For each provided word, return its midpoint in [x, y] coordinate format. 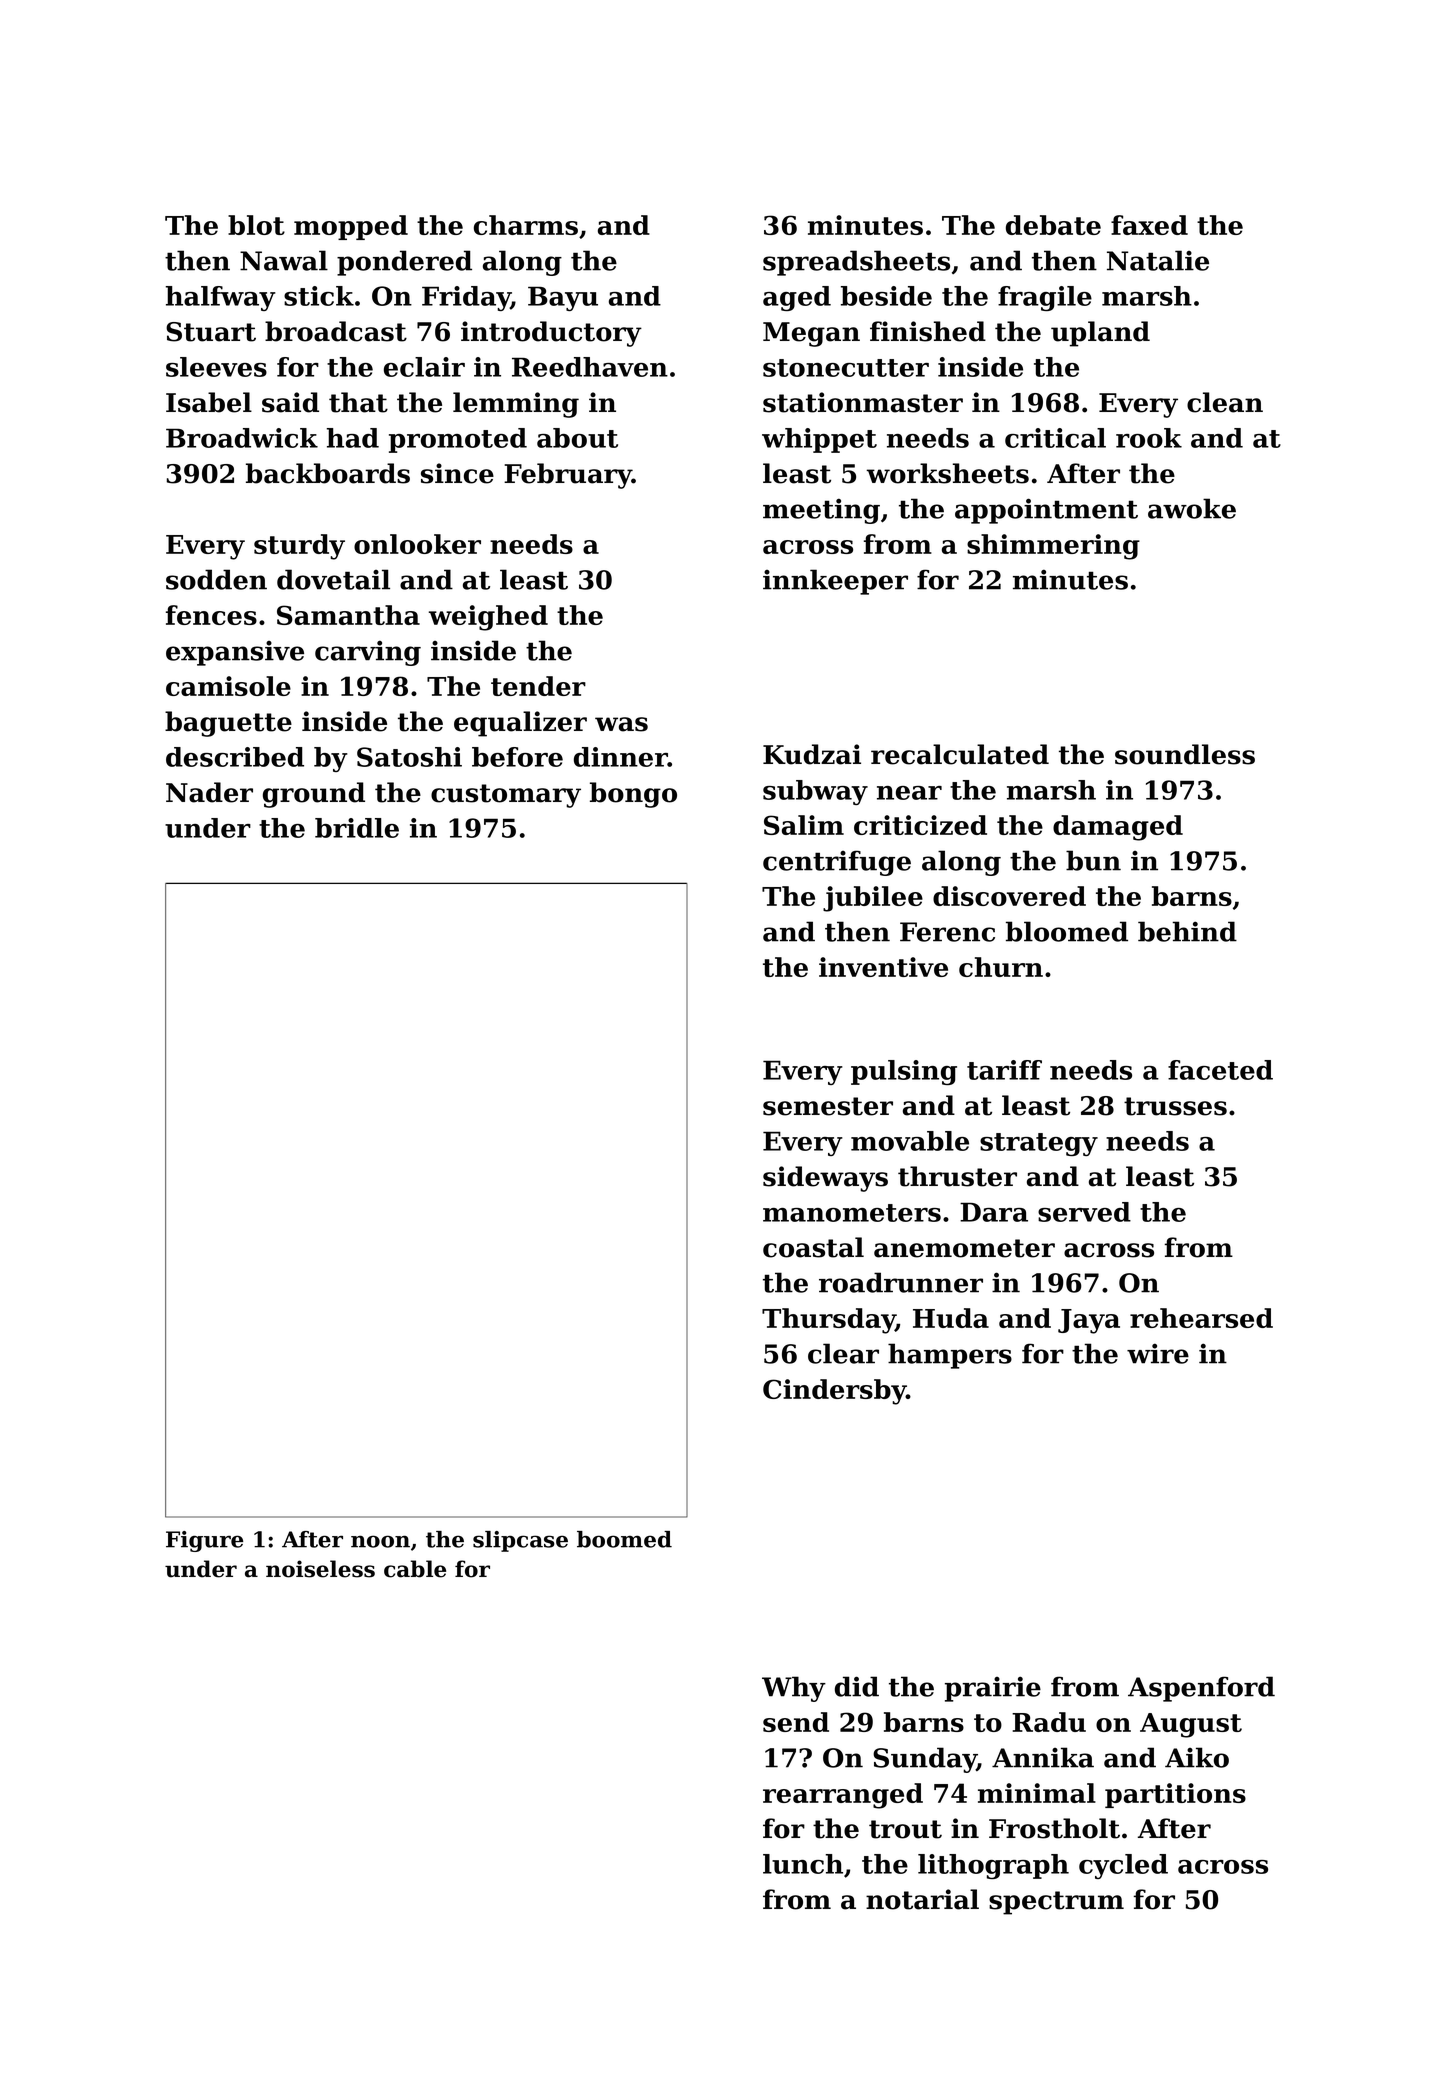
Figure [204, 1541]
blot [256, 225]
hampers [950, 1356]
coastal [813, 1247]
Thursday [829, 1321]
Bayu [563, 299]
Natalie [1158, 260]
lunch [803, 1864]
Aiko [1197, 1757]
